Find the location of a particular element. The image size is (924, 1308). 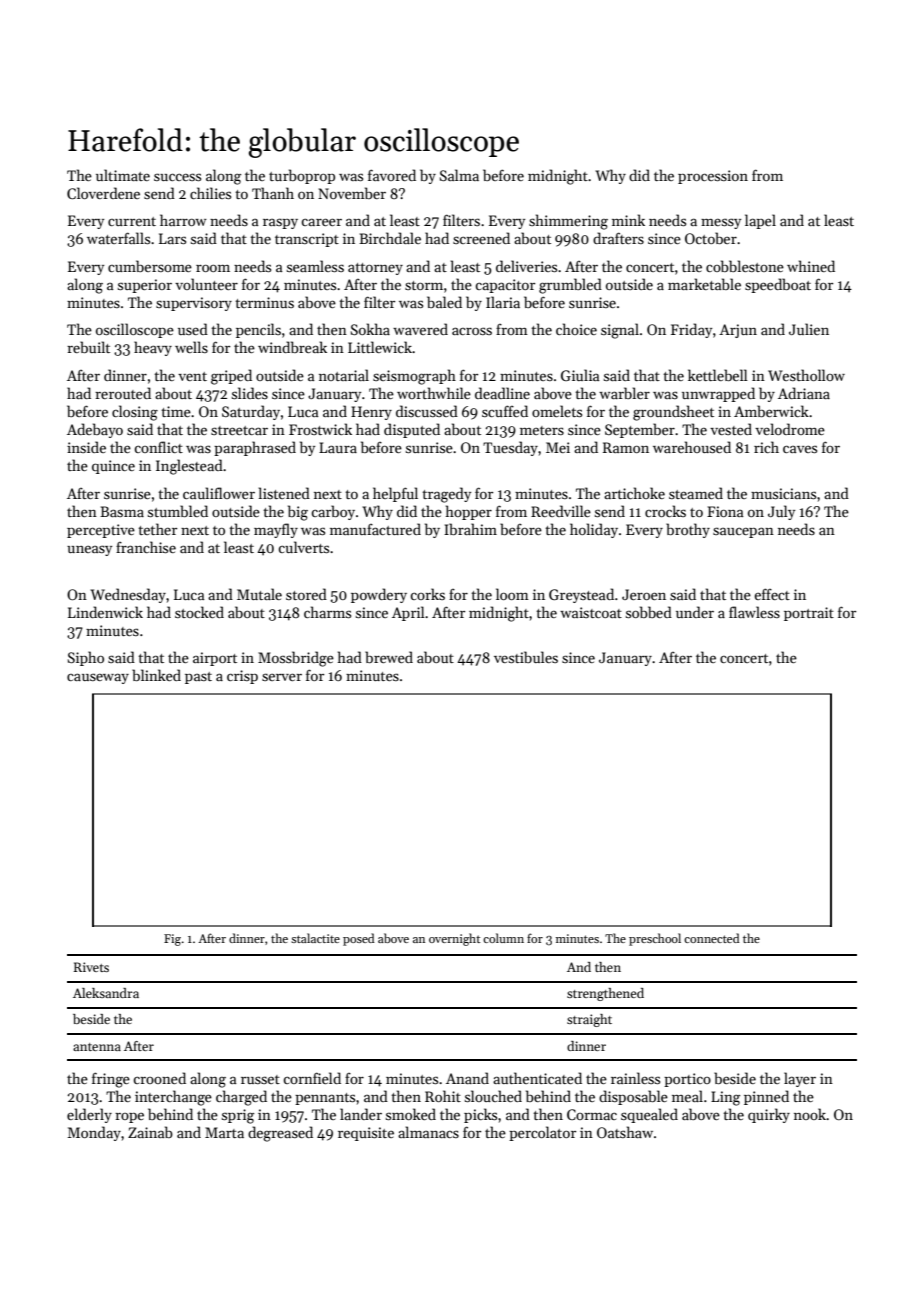

vestibules is located at coordinates (526, 657).
